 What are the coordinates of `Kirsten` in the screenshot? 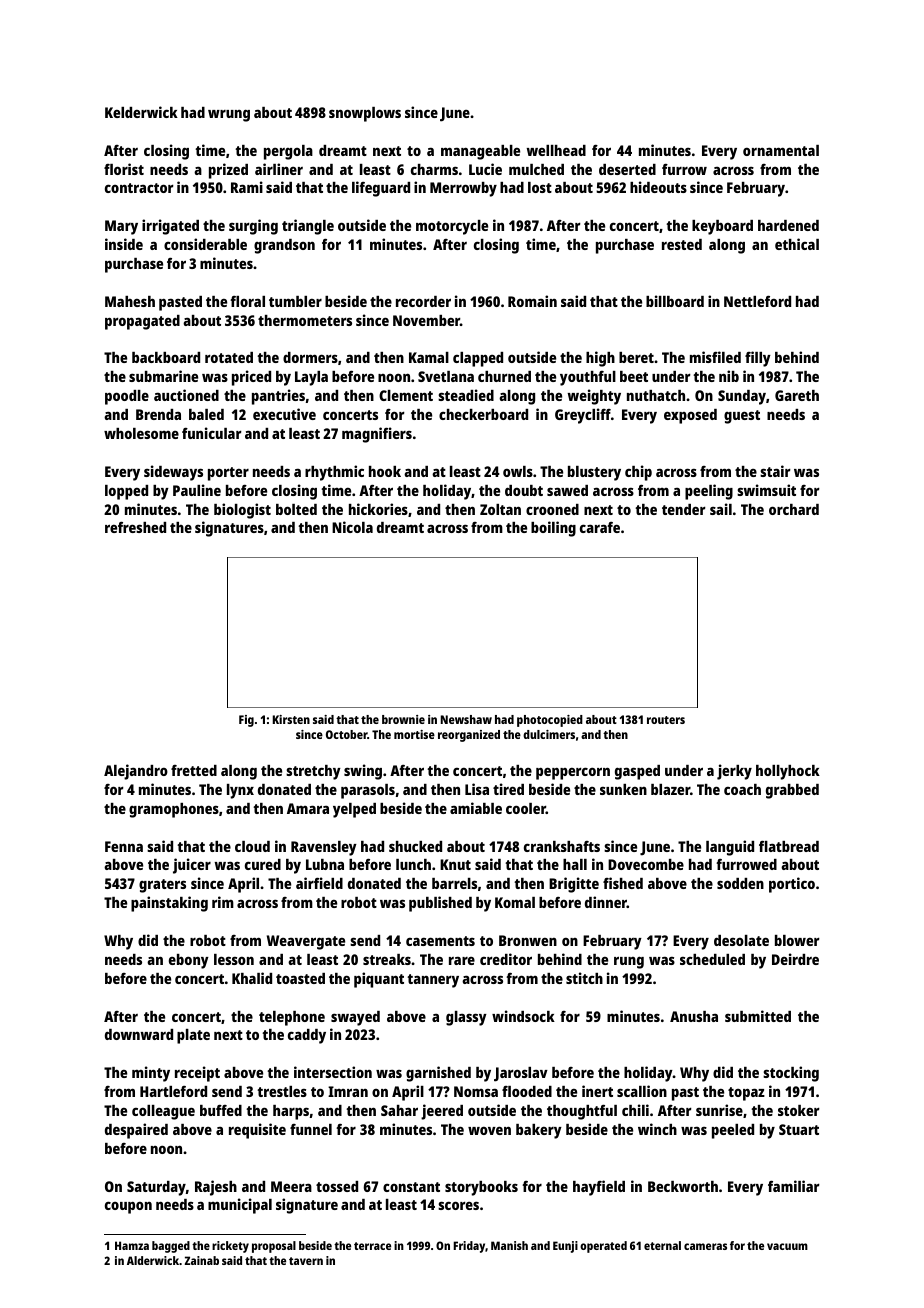 It's located at (291, 719).
